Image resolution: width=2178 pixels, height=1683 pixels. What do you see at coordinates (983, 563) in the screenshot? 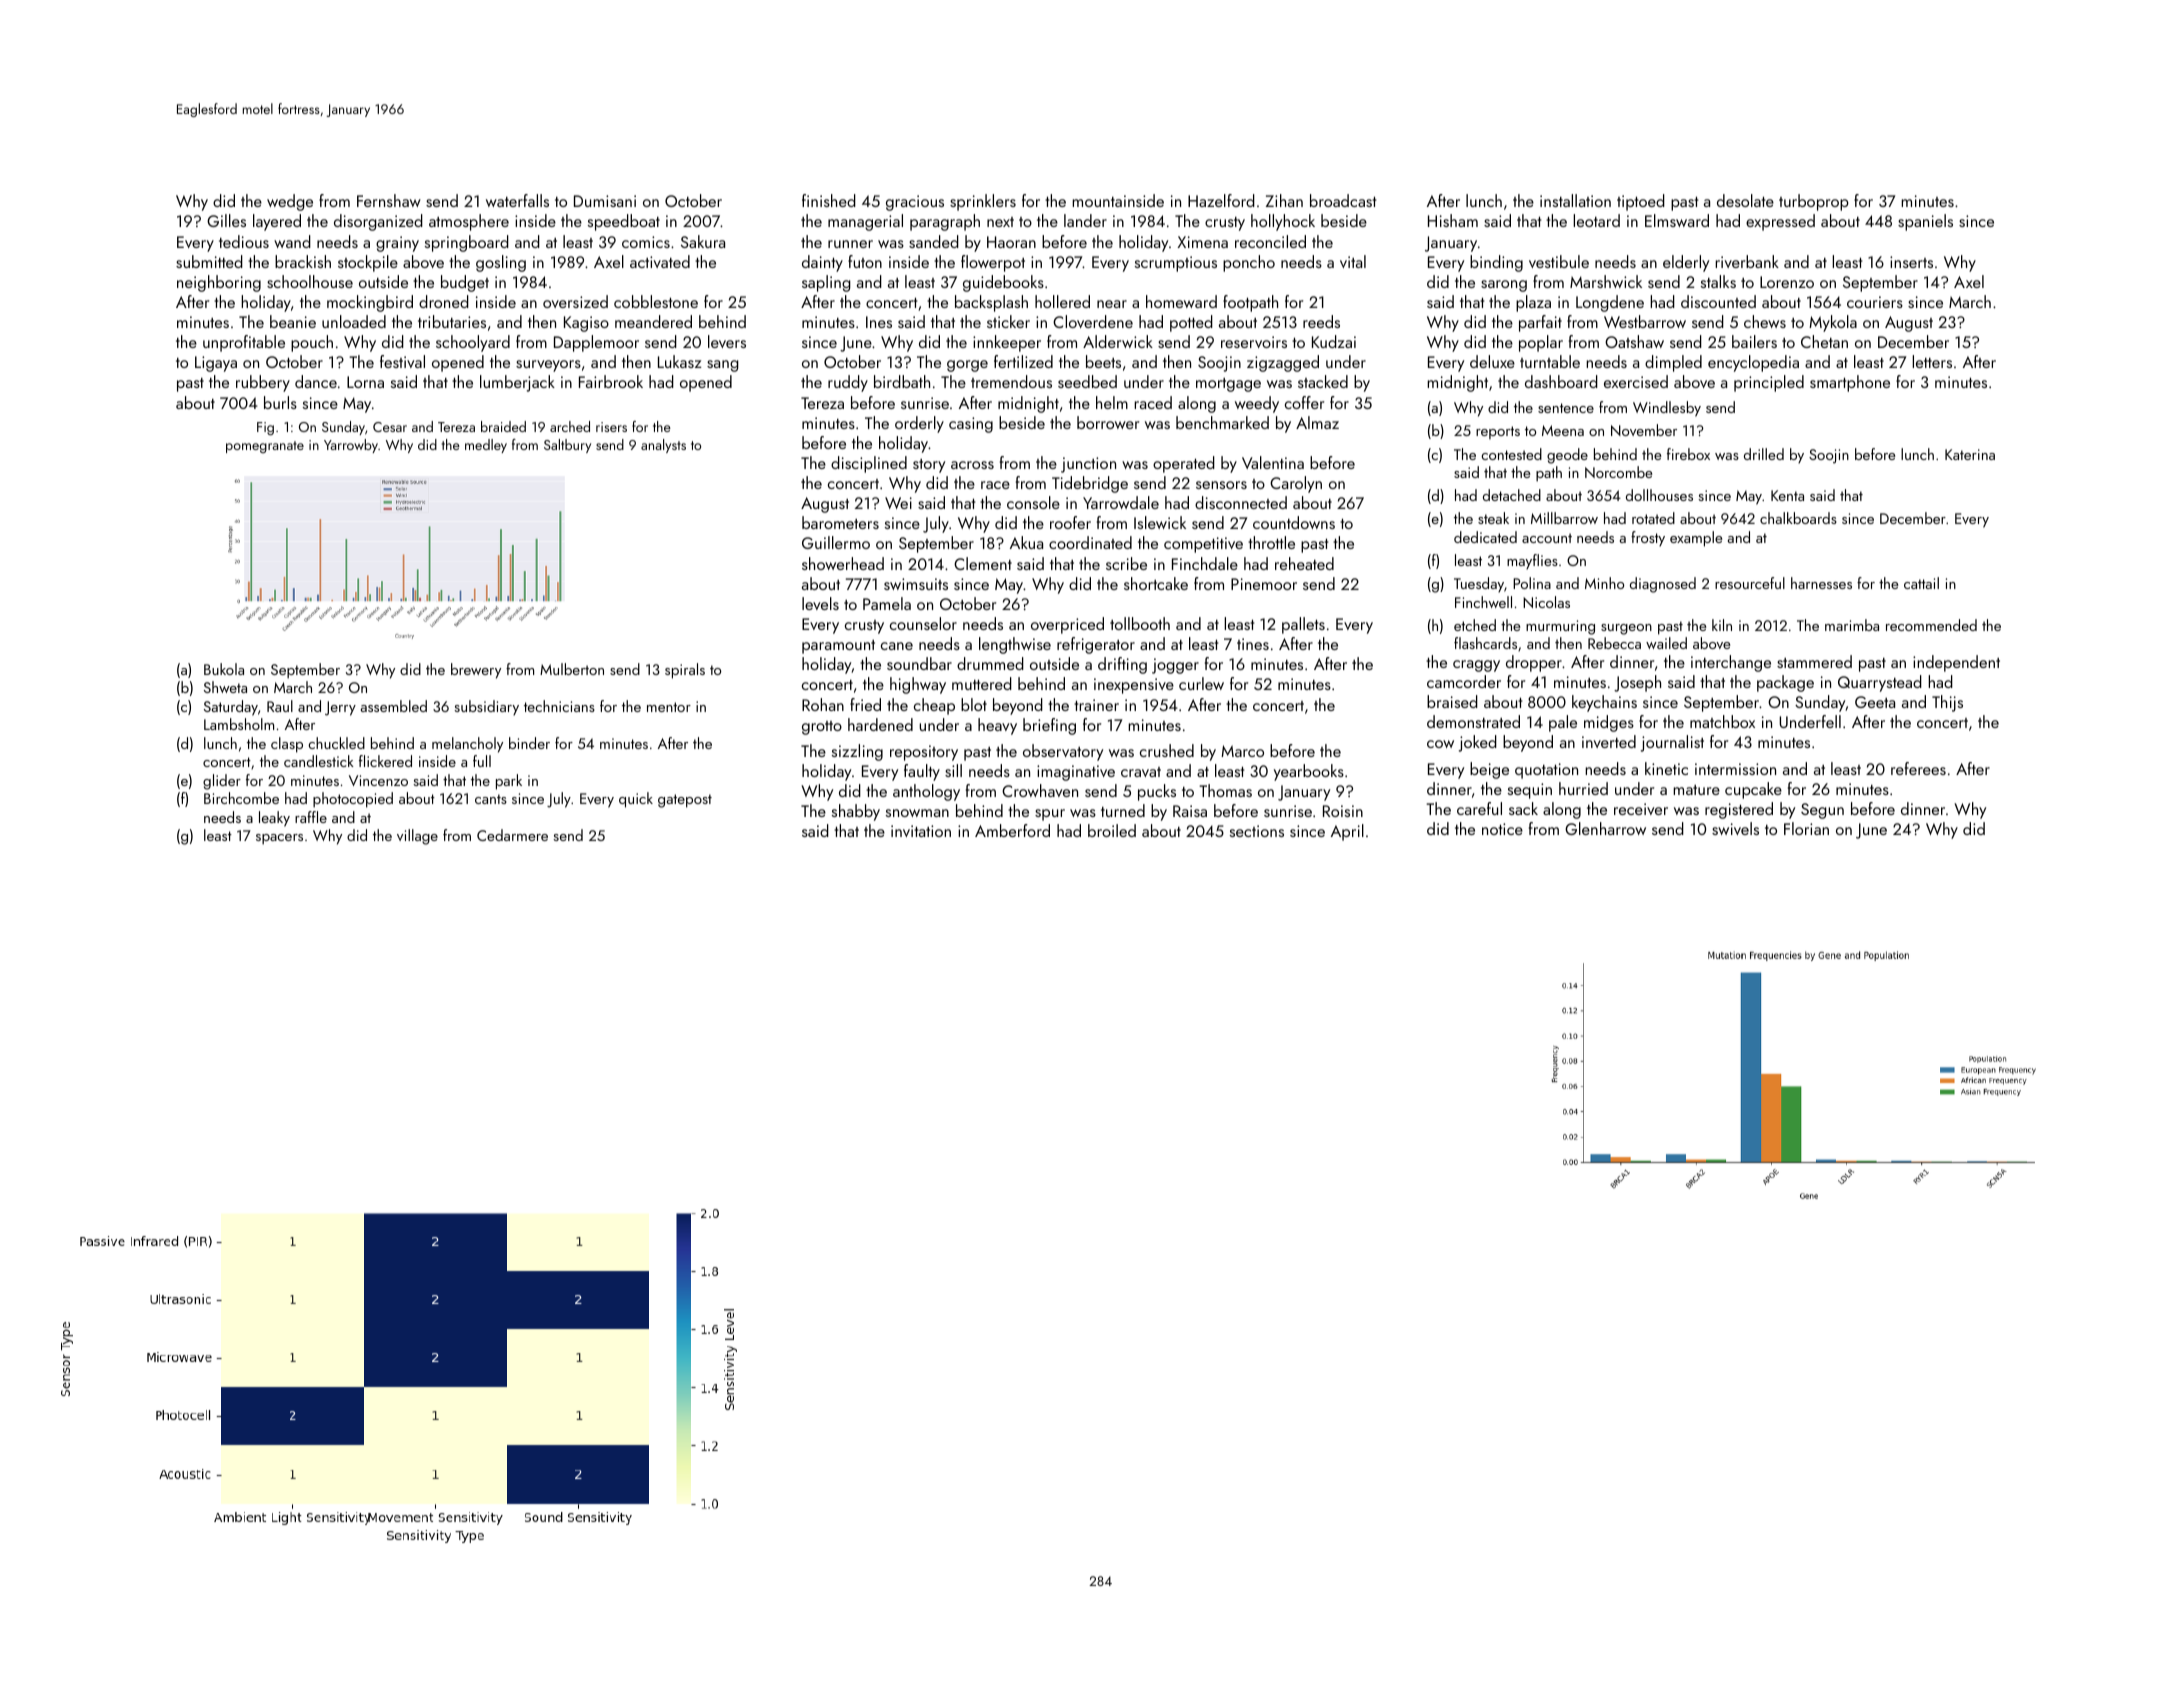
I see `Clement` at bounding box center [983, 563].
